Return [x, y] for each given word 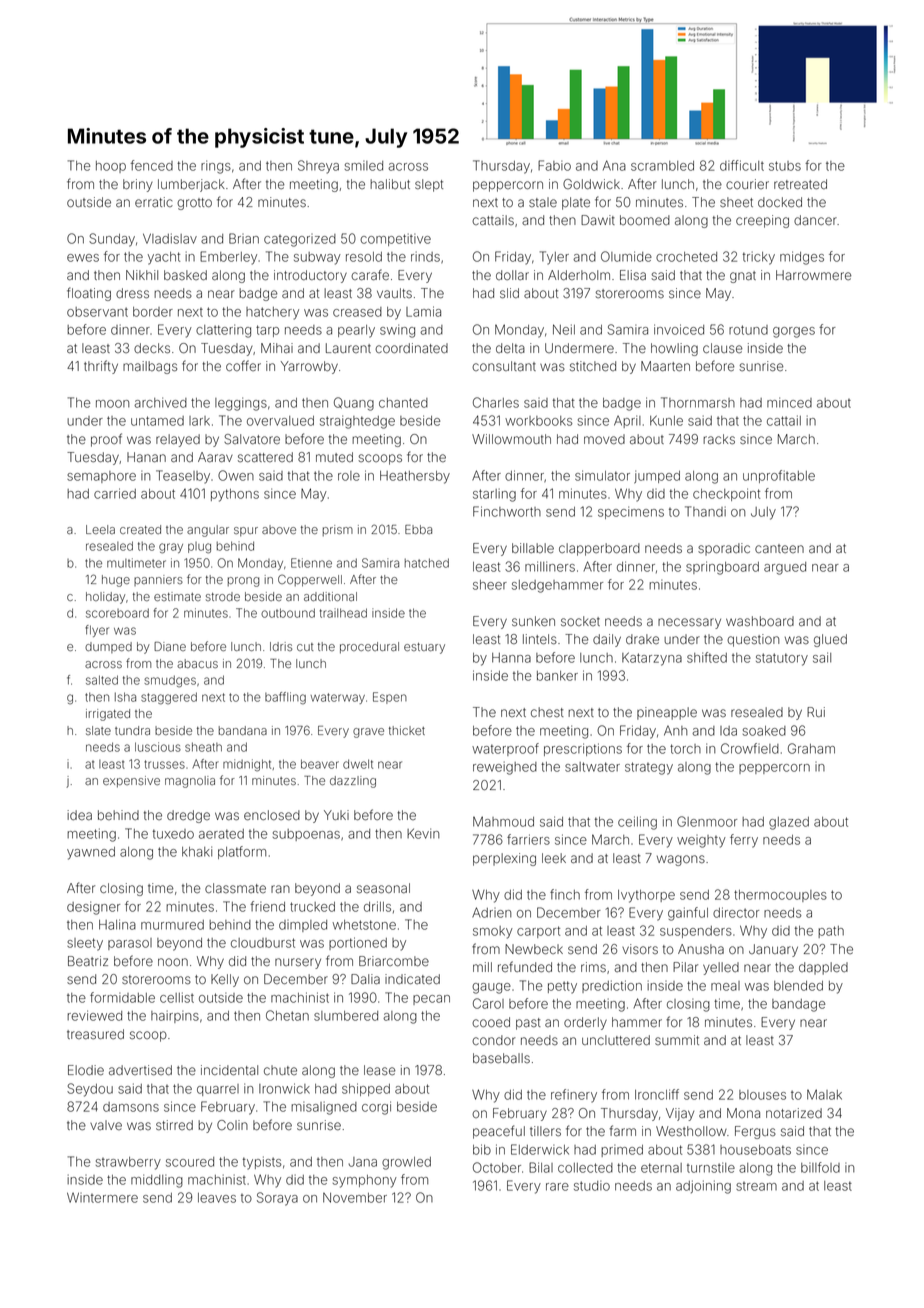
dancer [815, 220]
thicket [407, 730]
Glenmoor [707, 821]
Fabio [554, 165]
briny [138, 185]
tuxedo [173, 834]
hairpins [175, 1016]
